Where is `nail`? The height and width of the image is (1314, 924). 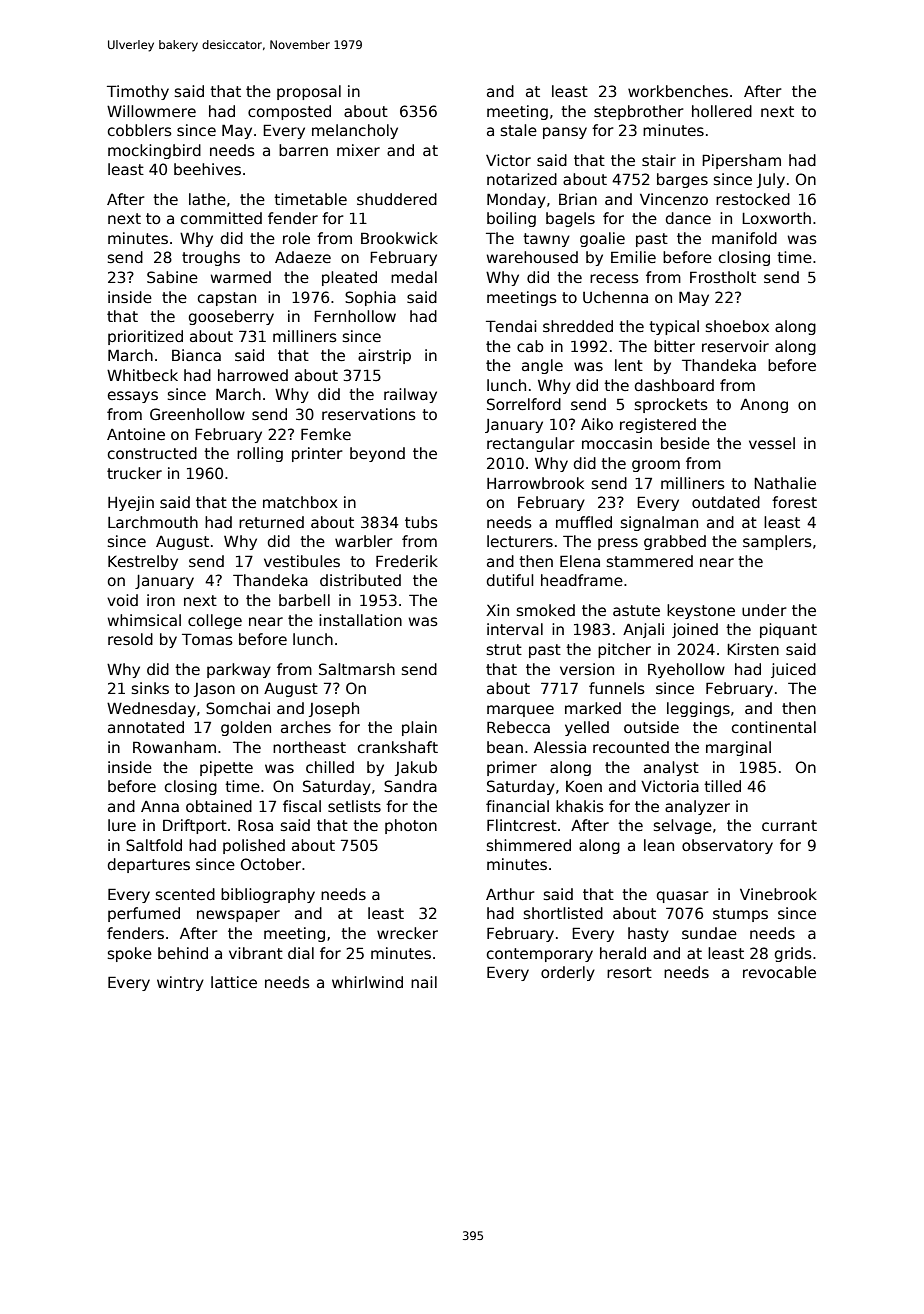 nail is located at coordinates (424, 982).
